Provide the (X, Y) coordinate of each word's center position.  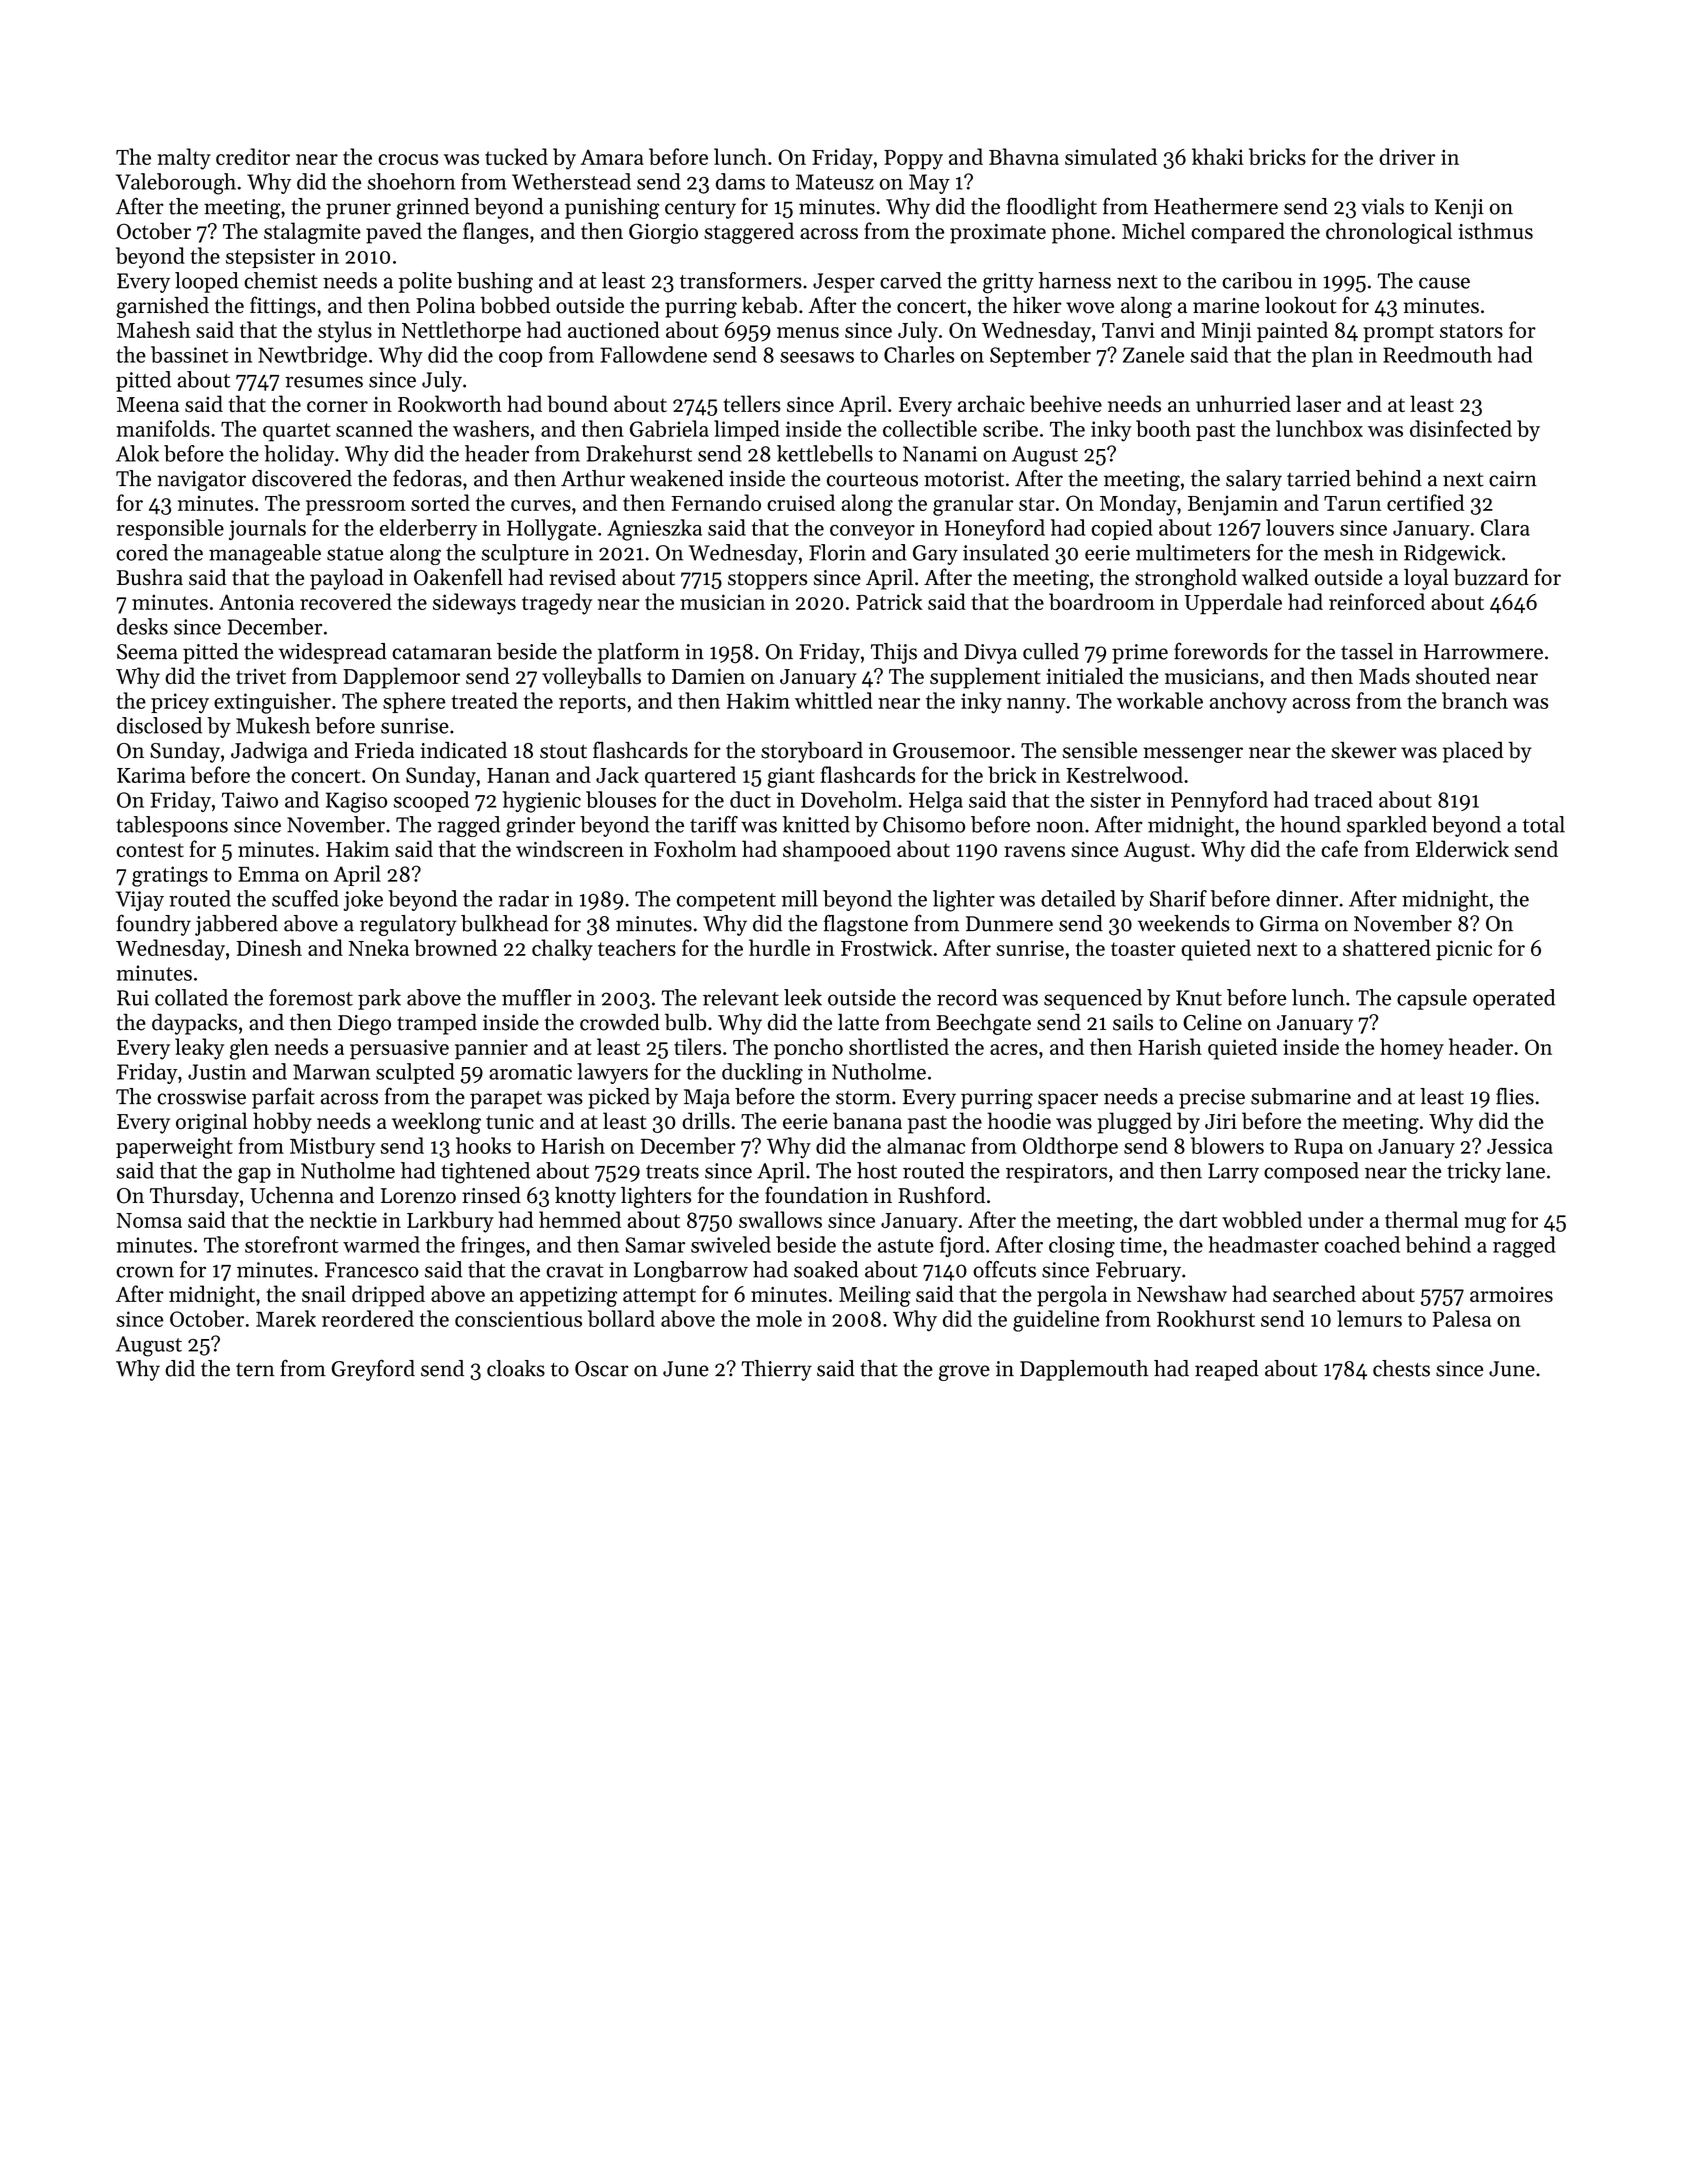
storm (863, 1098)
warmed (381, 1244)
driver (1407, 156)
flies (1515, 1096)
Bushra (149, 577)
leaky (199, 1049)
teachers (637, 947)
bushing (495, 283)
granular (973, 505)
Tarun (1352, 503)
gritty (1008, 283)
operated (1514, 999)
